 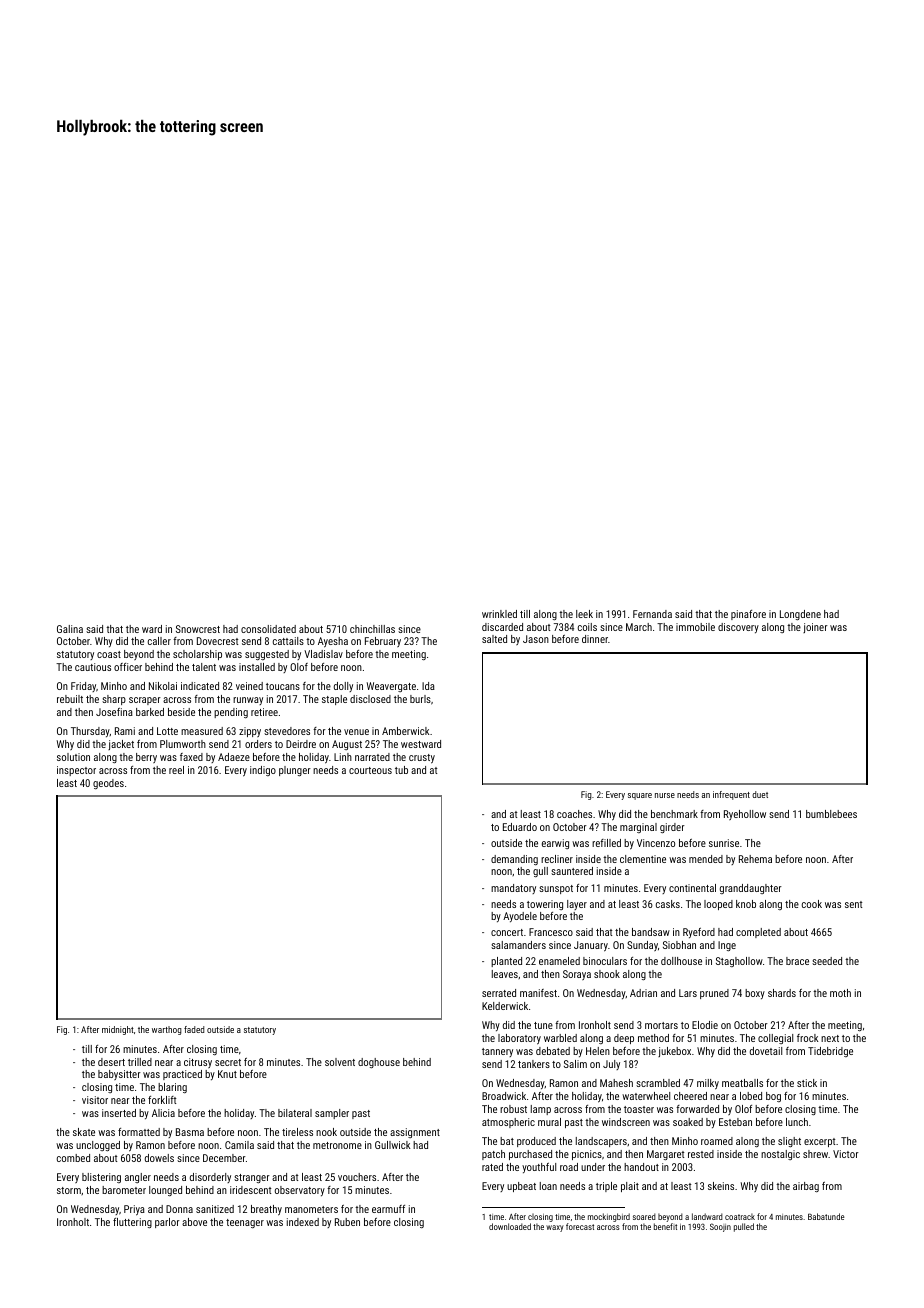 I want to click on lounged, so click(x=165, y=1191).
